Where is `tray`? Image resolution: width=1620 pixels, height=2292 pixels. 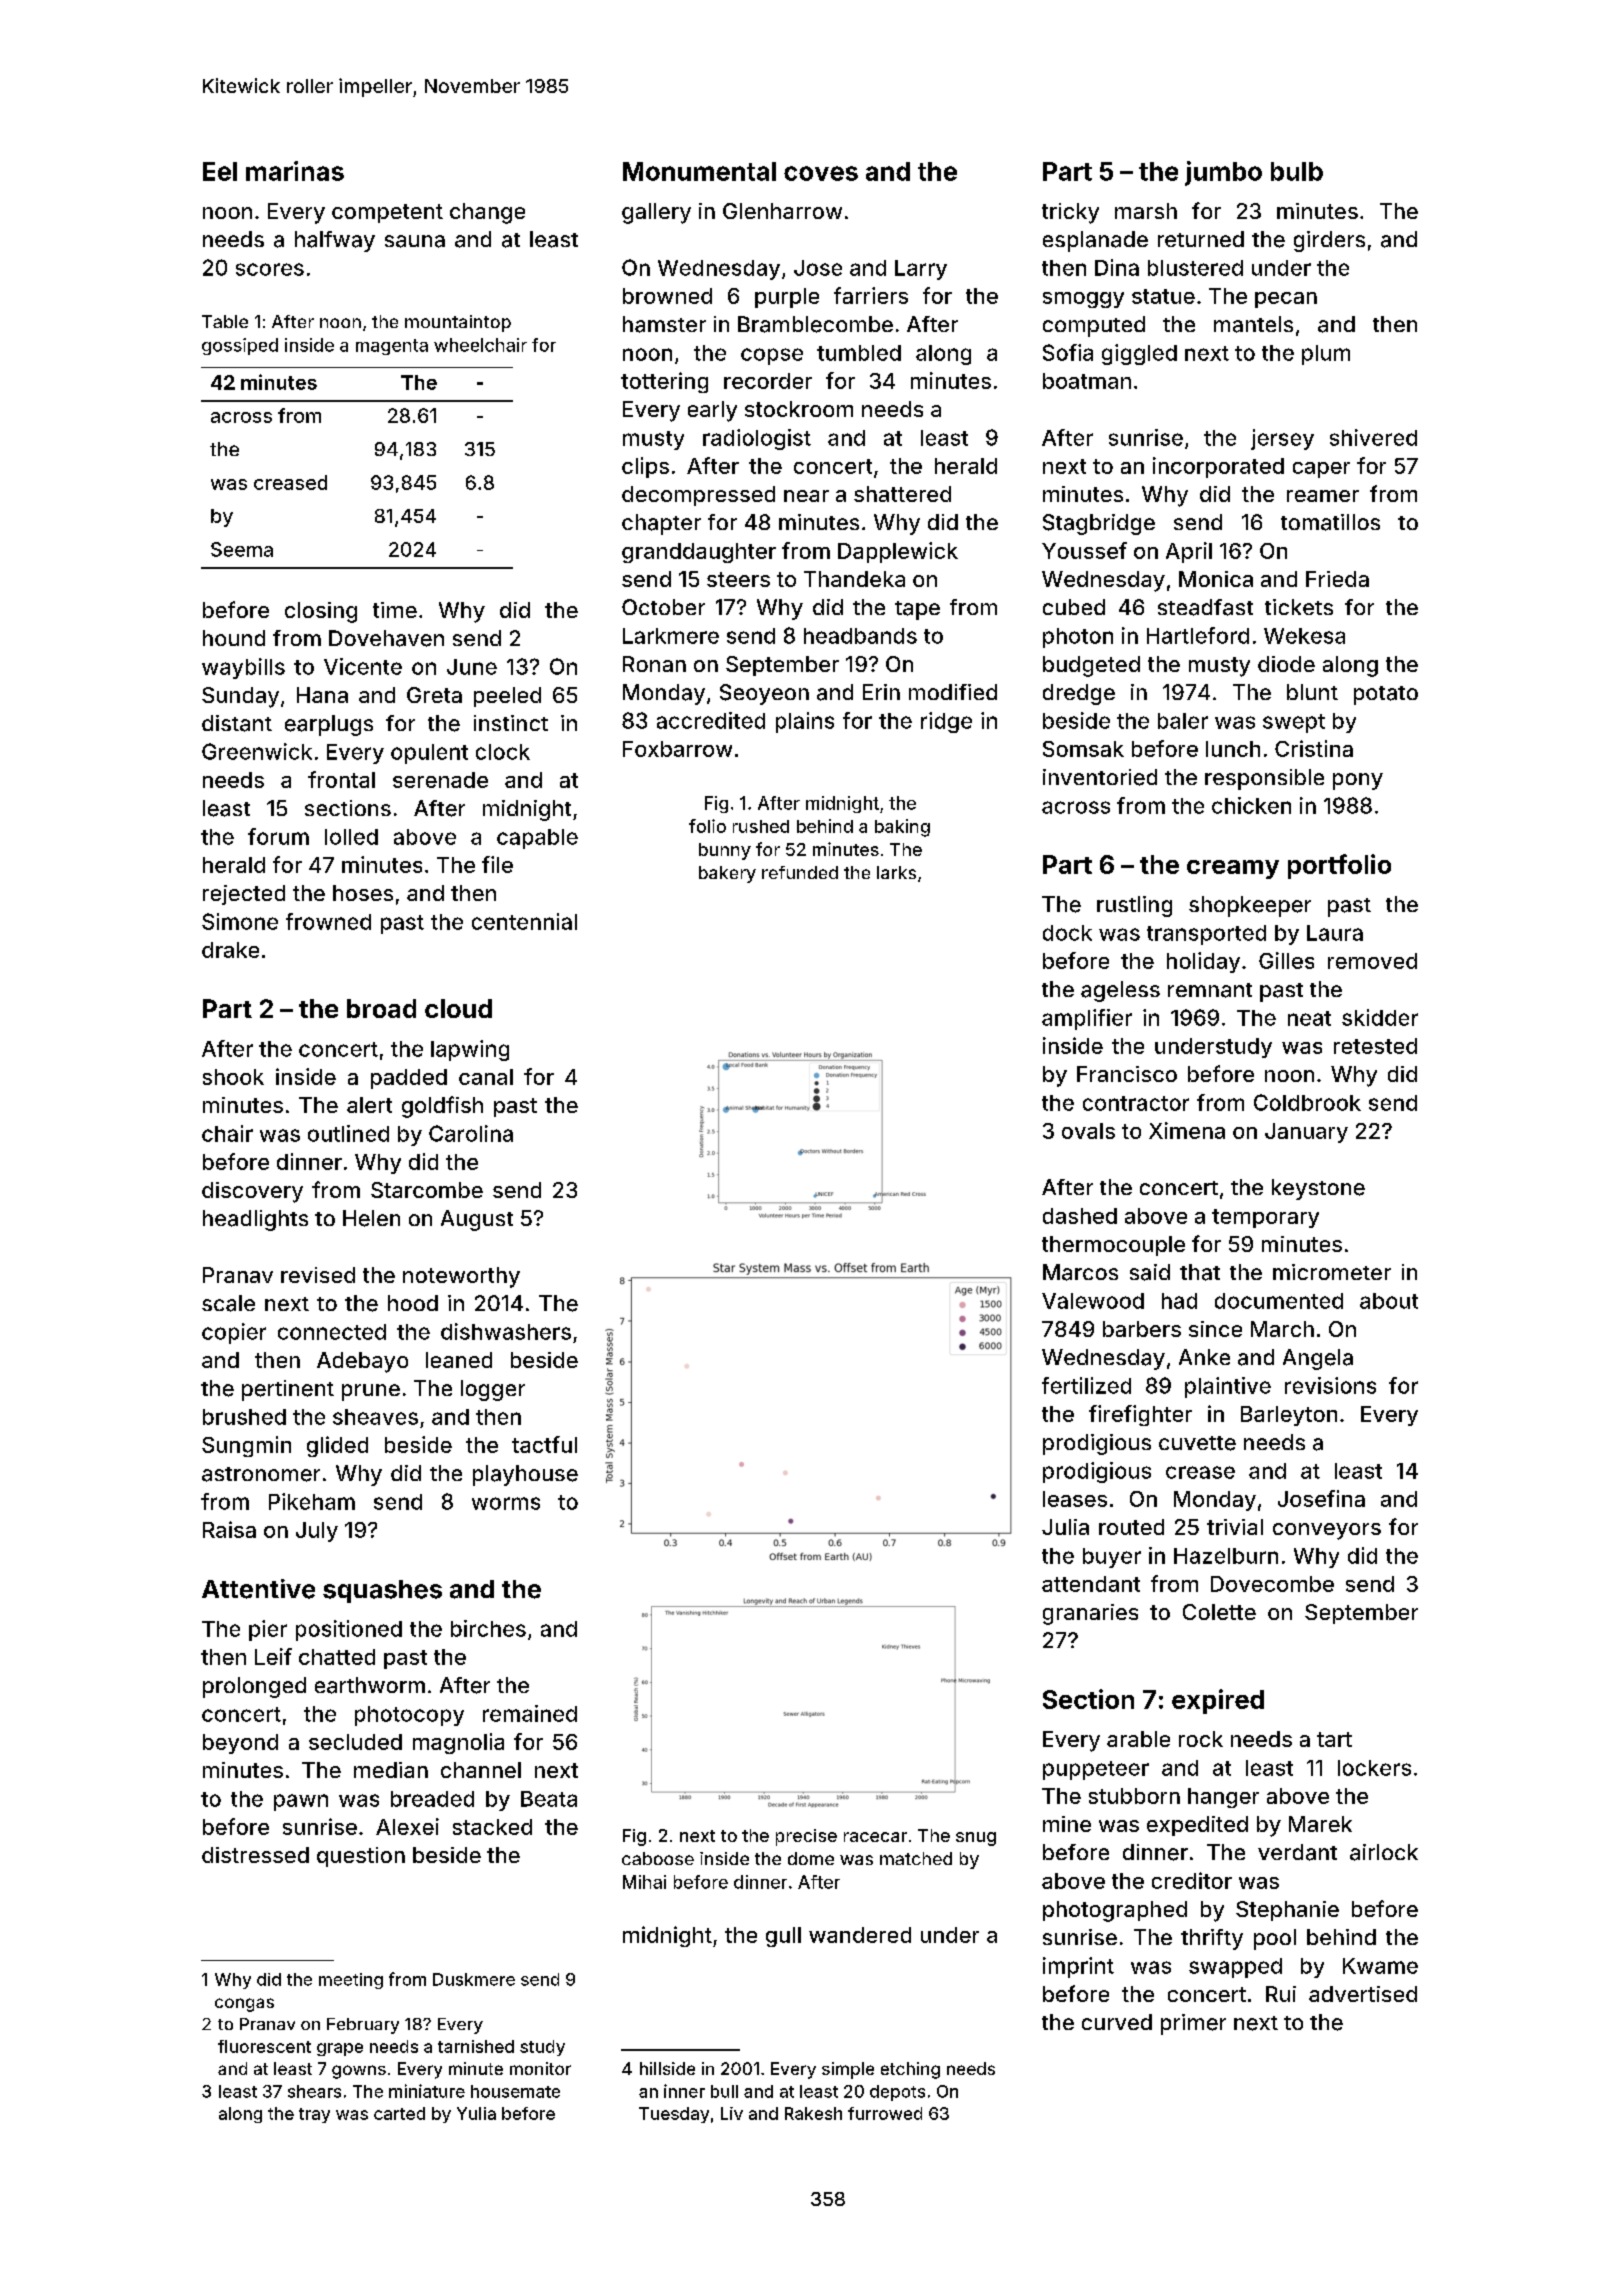 tray is located at coordinates (314, 2115).
